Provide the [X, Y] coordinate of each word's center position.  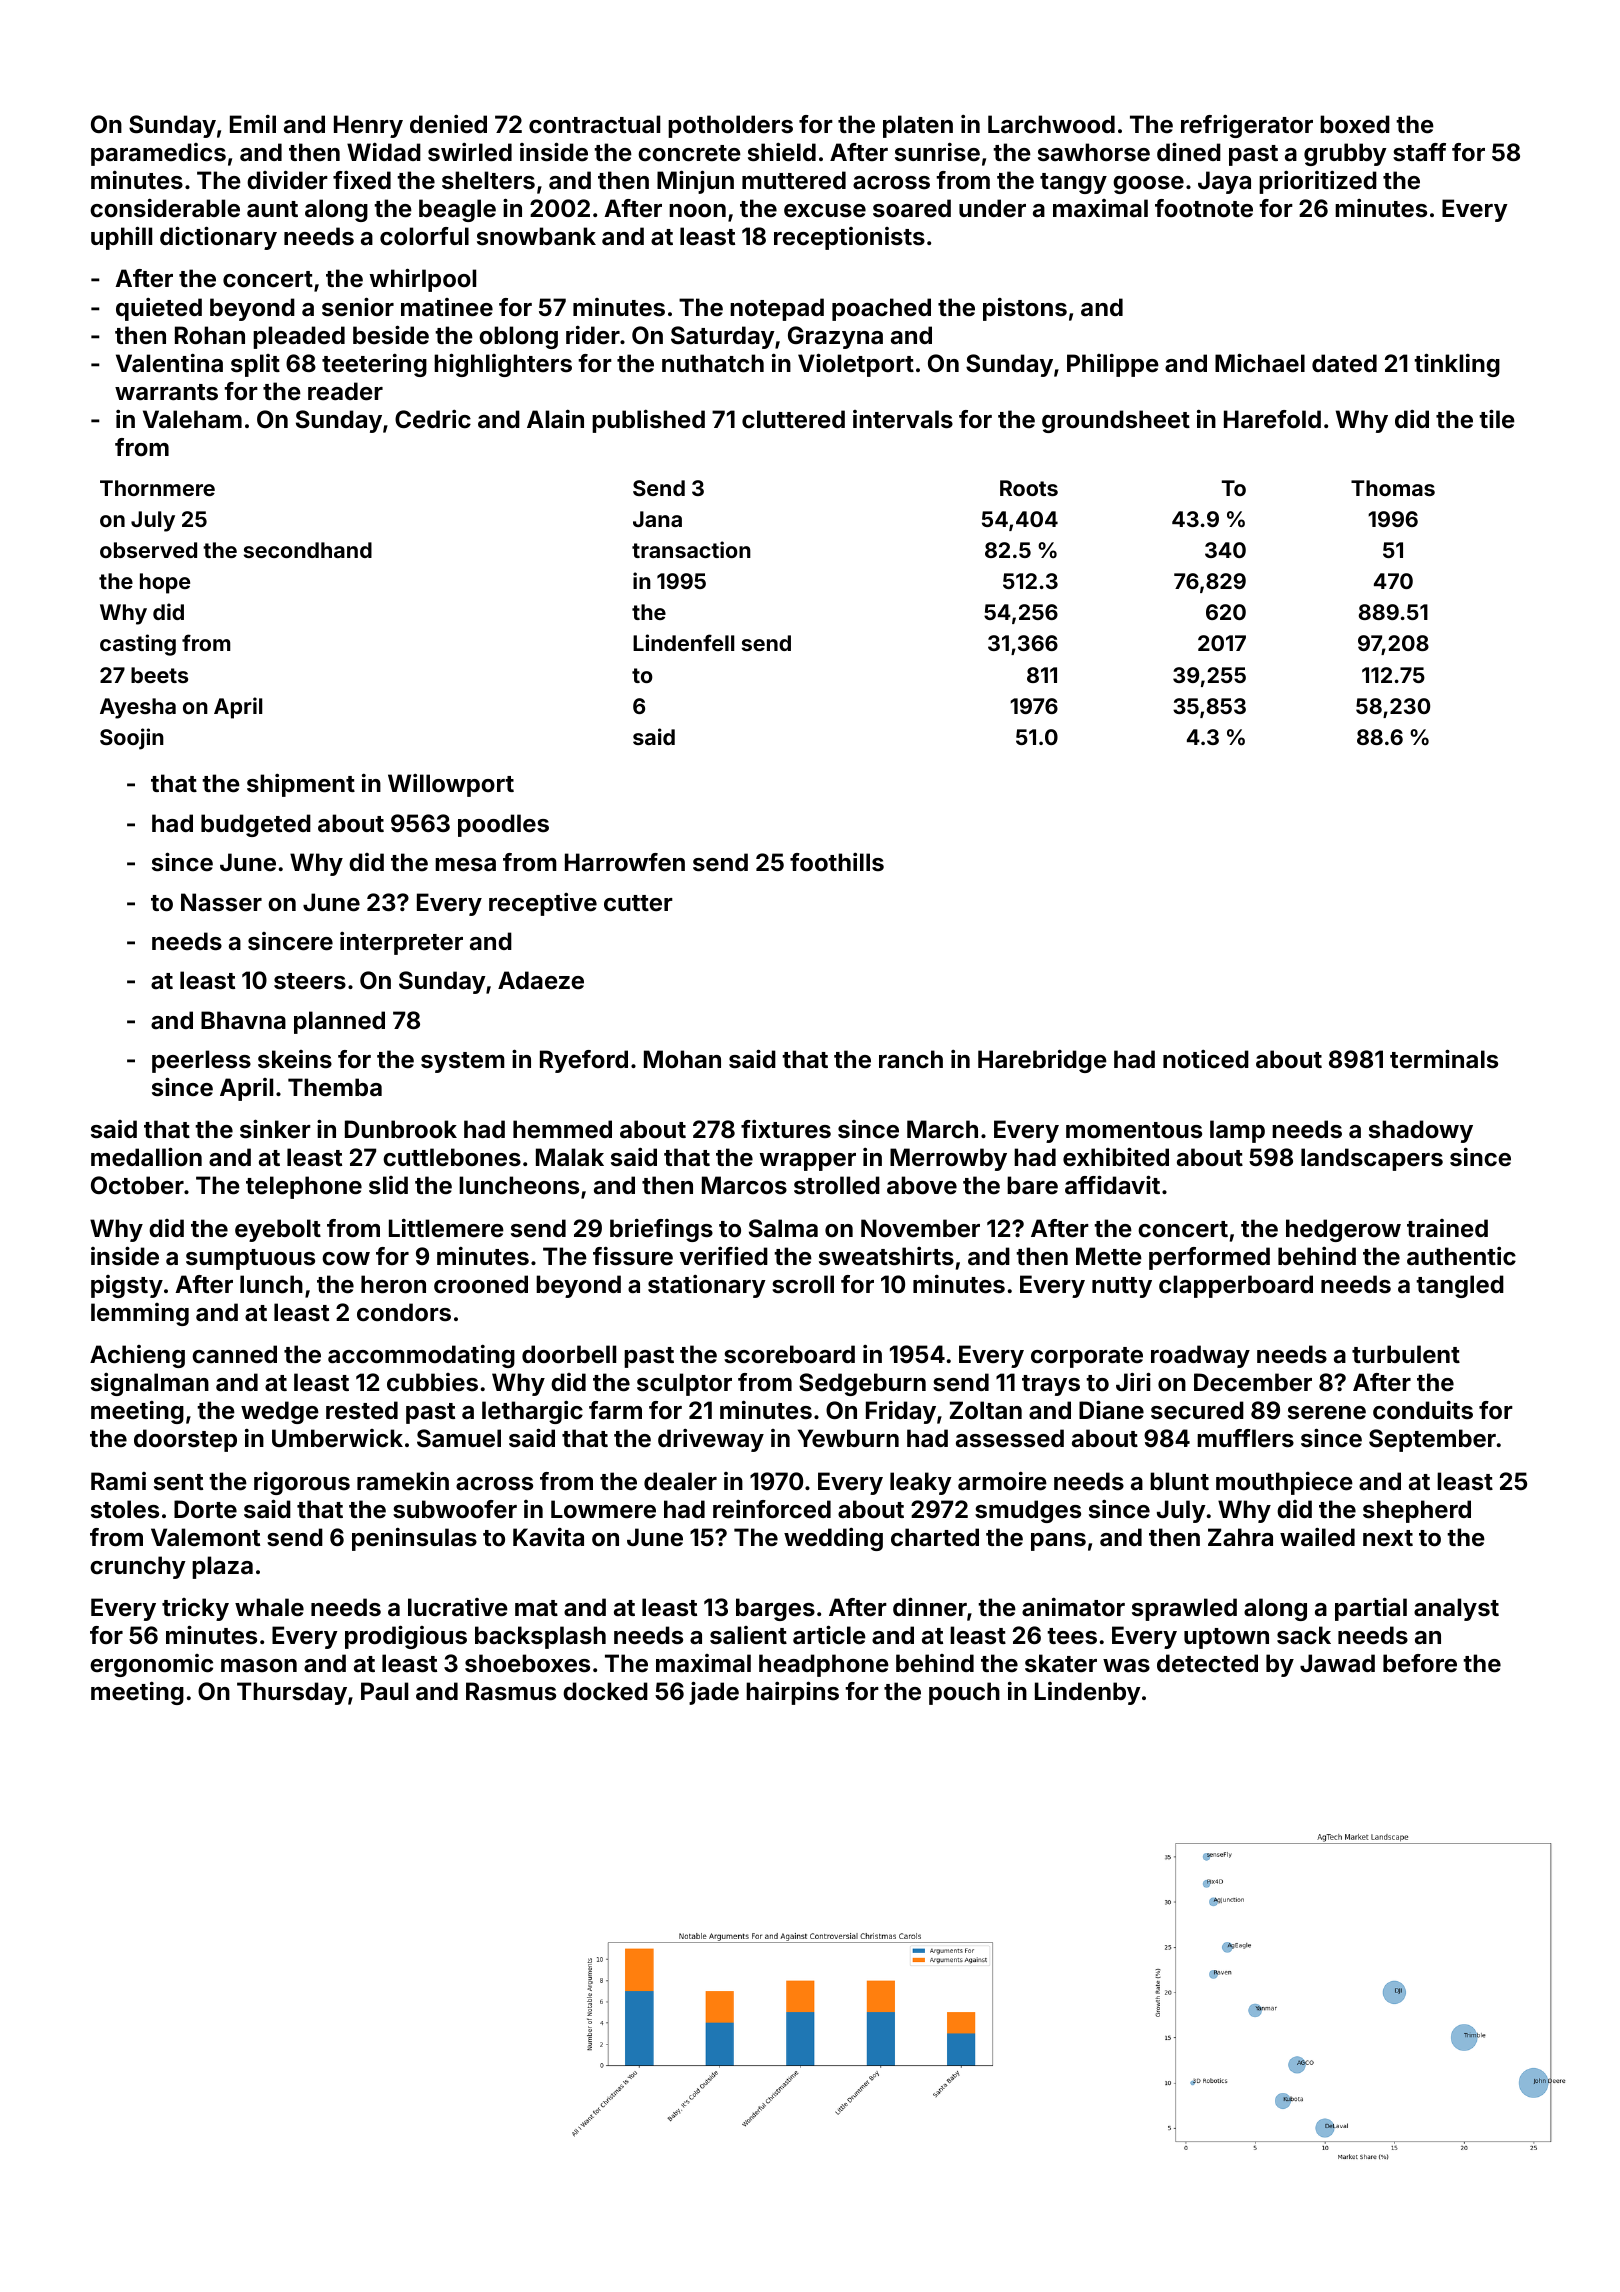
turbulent [1406, 1354]
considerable [165, 208]
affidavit [1112, 1185]
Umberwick [337, 1438]
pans [1058, 1542]
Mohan [682, 1059]
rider [593, 335]
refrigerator [1247, 126]
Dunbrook [401, 1129]
